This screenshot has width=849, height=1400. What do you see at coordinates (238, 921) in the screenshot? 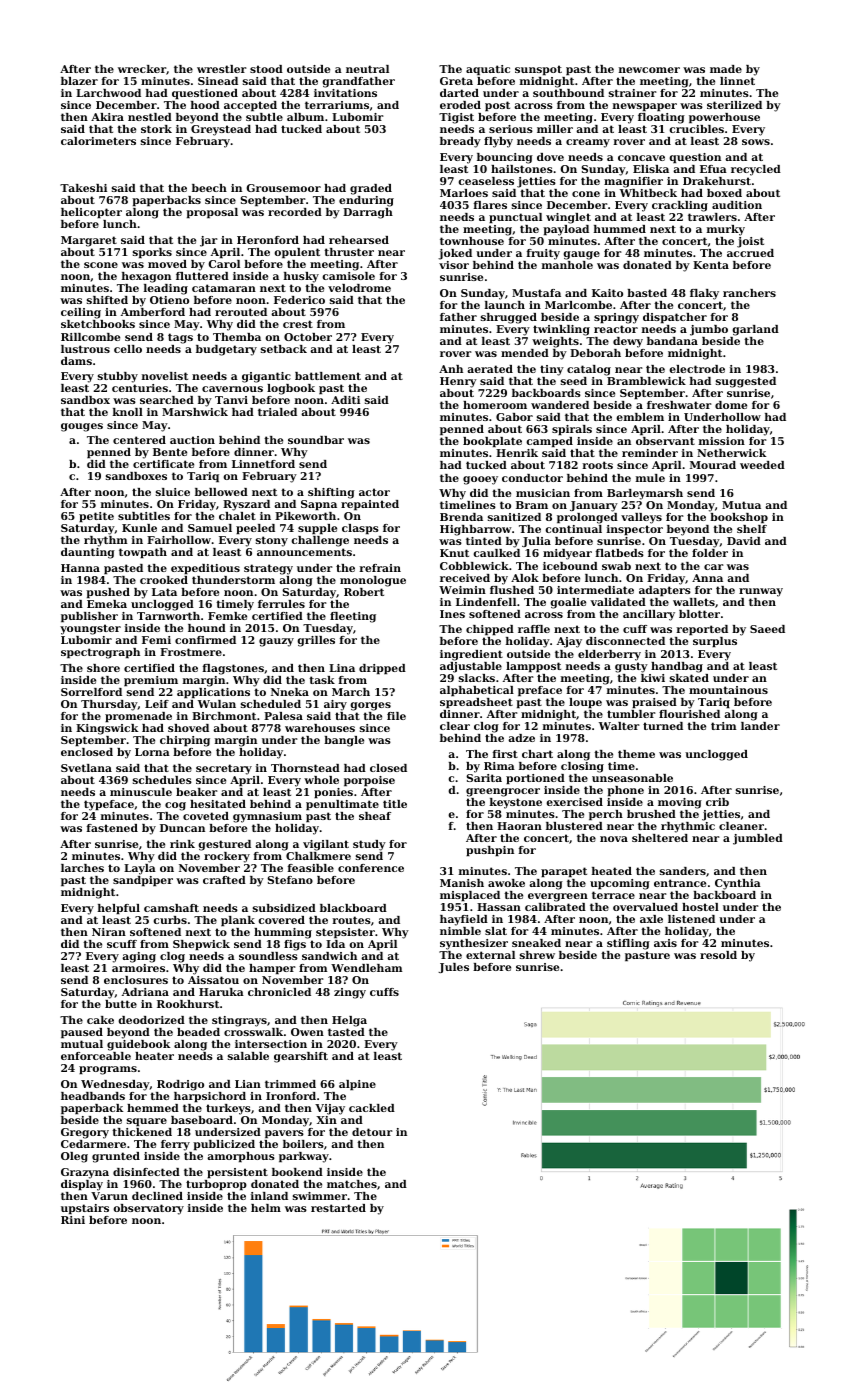
I see `plank` at bounding box center [238, 921].
